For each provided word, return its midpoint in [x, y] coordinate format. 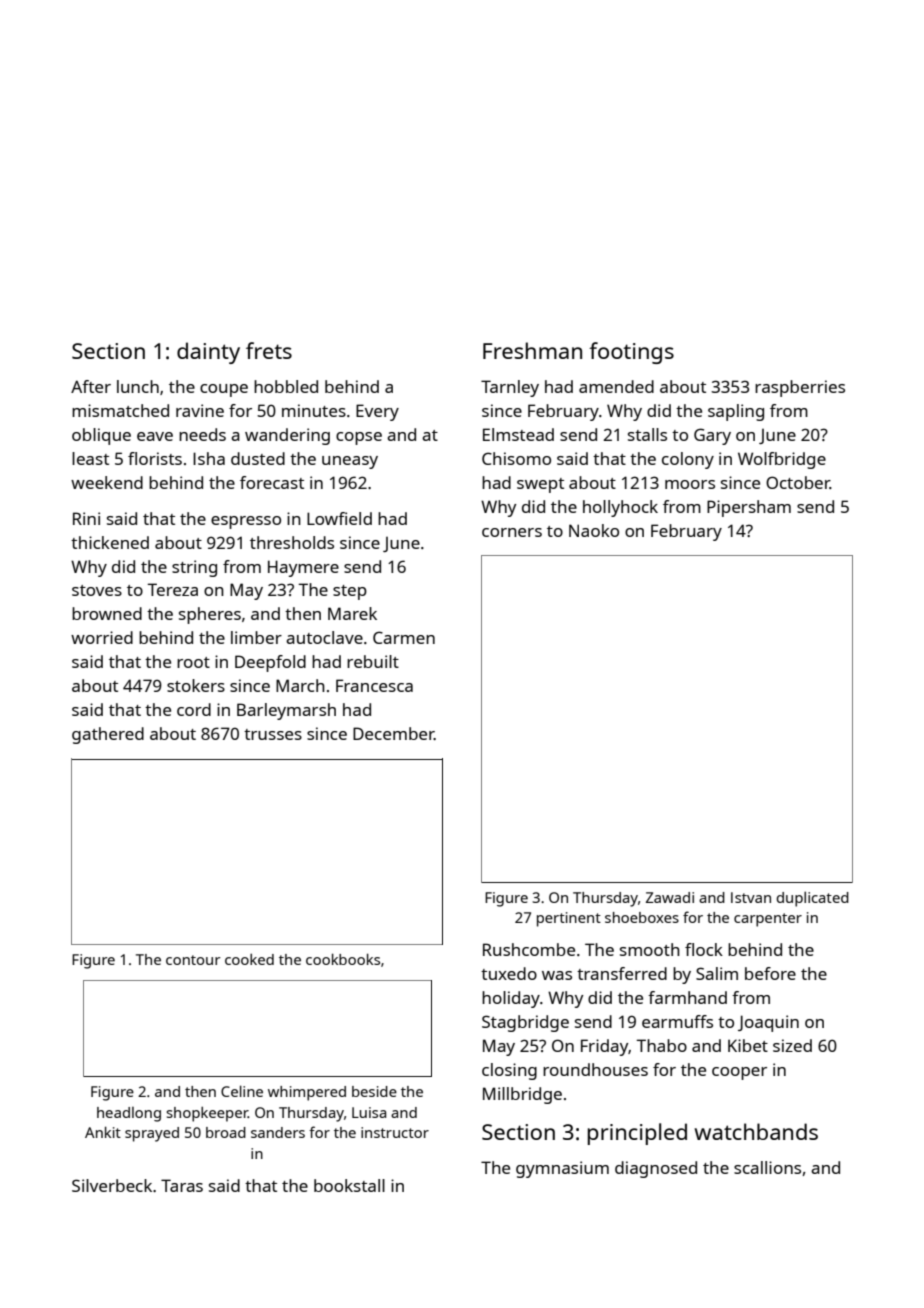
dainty [208, 353]
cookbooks [343, 959]
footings [631, 353]
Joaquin [768, 1023]
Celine [242, 1091]
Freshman [532, 350]
